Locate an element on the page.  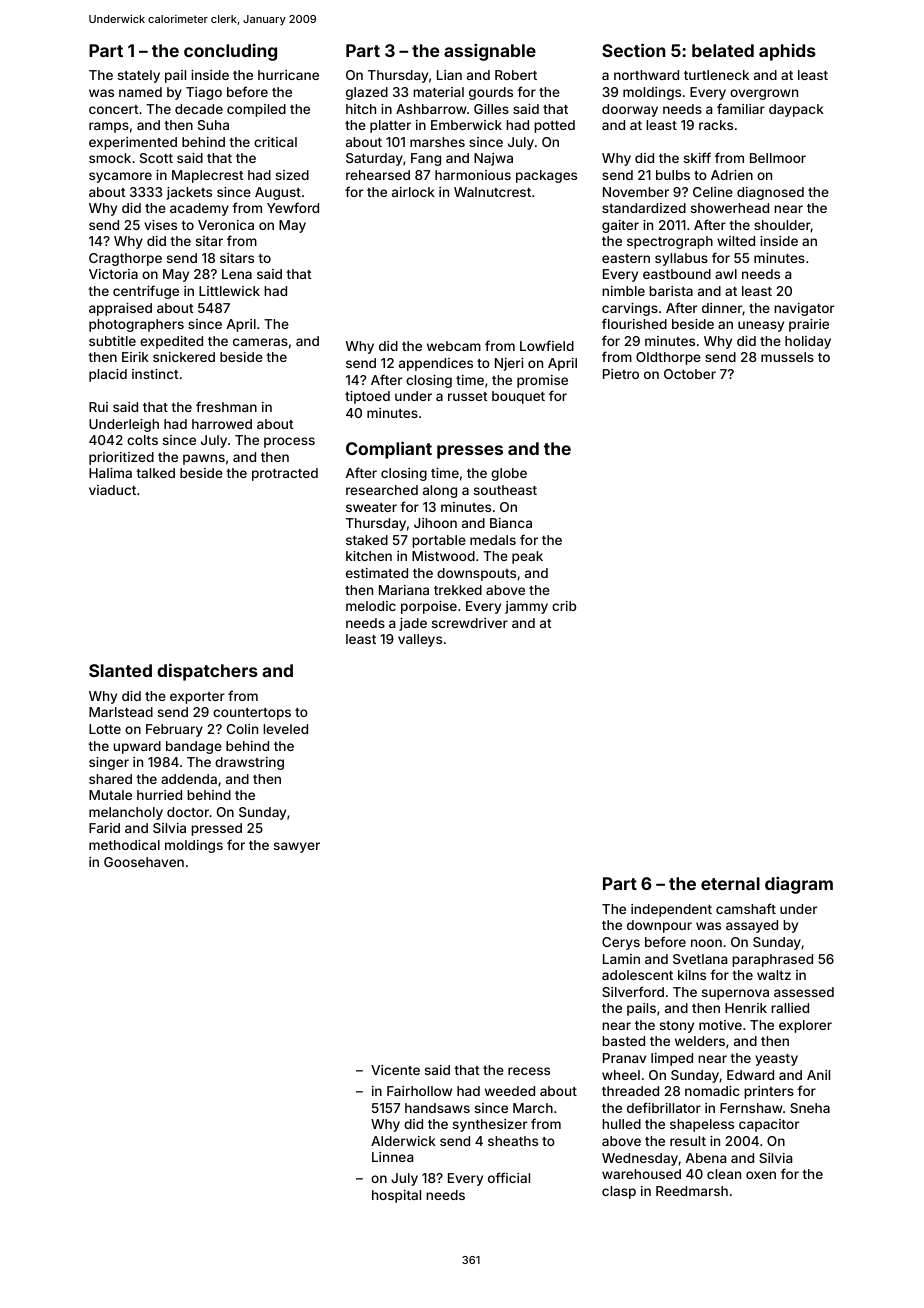
Vicente is located at coordinates (395, 1070).
